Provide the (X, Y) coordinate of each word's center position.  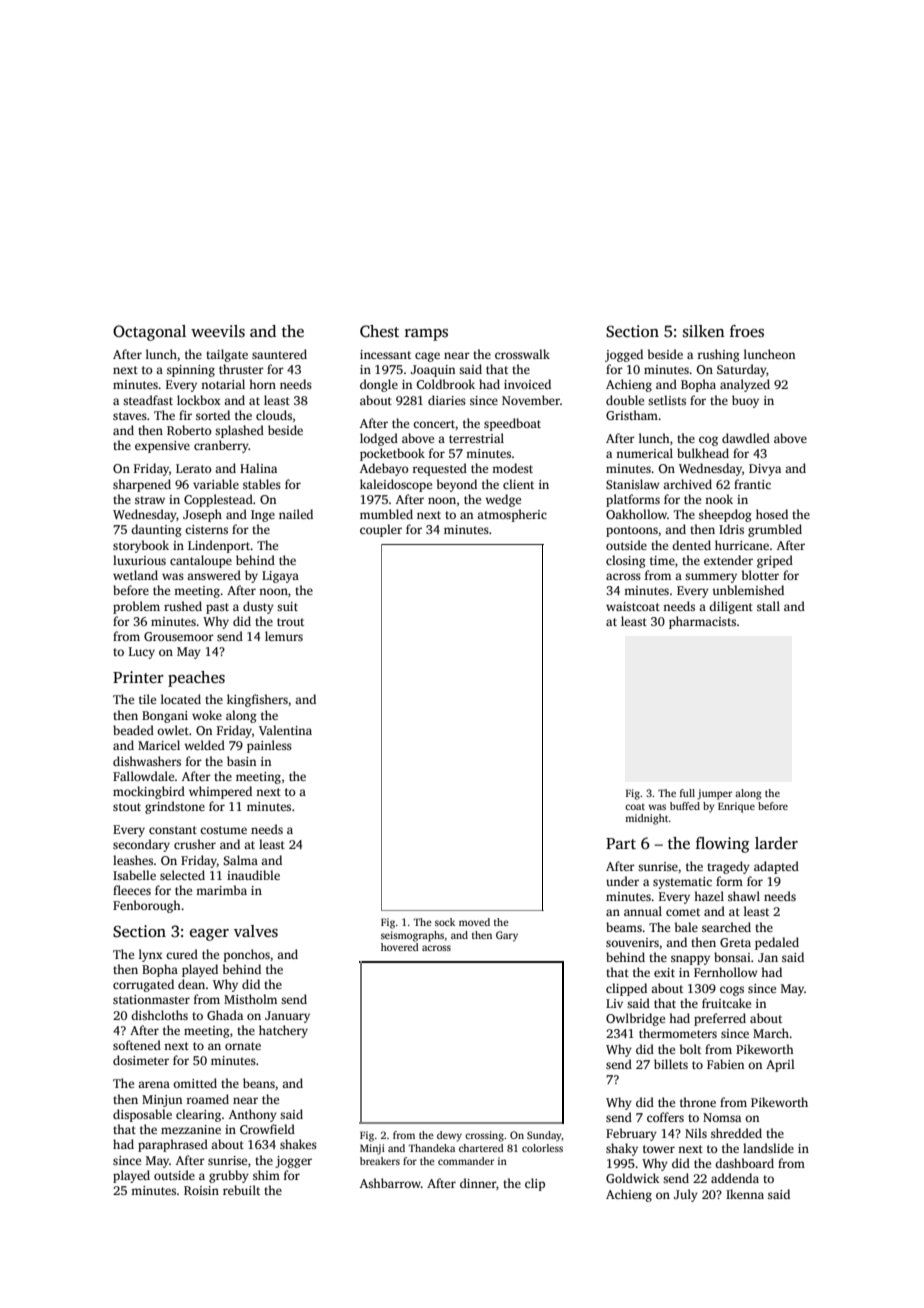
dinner (478, 1183)
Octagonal (149, 333)
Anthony (253, 1115)
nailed (296, 514)
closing (626, 561)
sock (445, 922)
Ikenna (745, 1194)
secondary (141, 845)
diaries (447, 400)
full (687, 793)
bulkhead (703, 453)
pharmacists (702, 622)
